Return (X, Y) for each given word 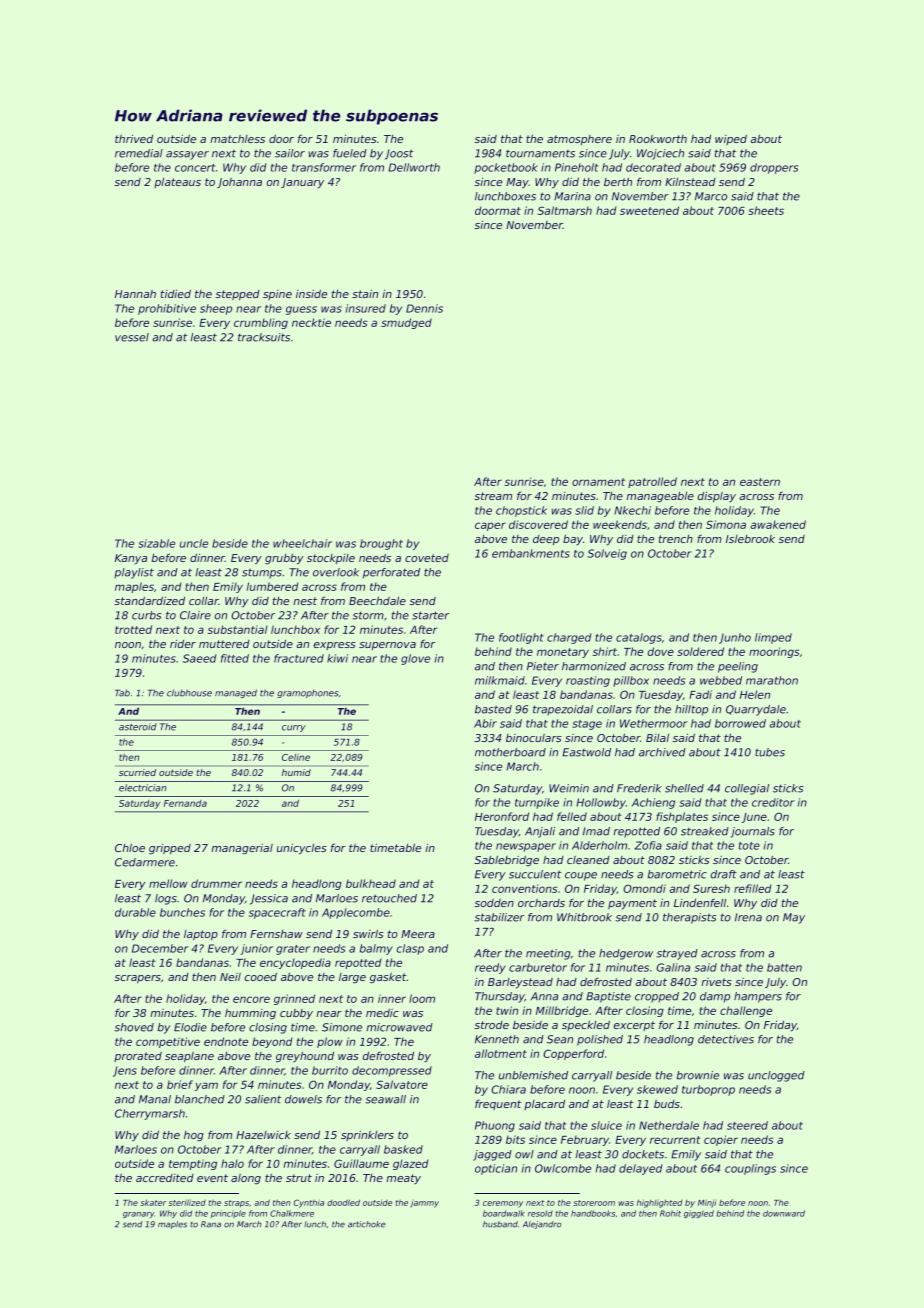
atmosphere (579, 140)
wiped (731, 140)
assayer (187, 155)
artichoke (367, 1224)
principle (228, 1214)
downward (784, 1213)
